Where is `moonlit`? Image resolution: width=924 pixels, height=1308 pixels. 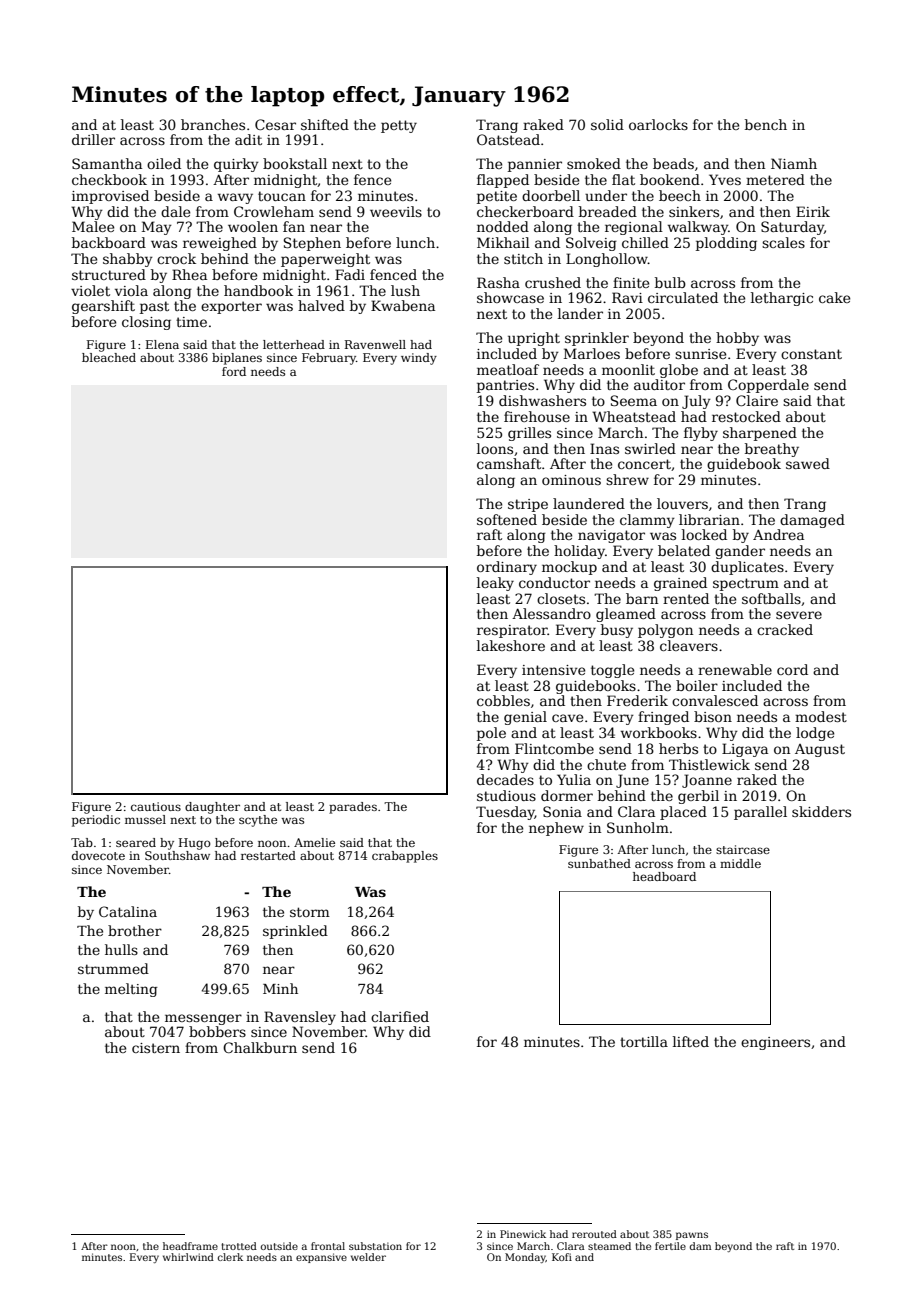
moonlit is located at coordinates (628, 369).
